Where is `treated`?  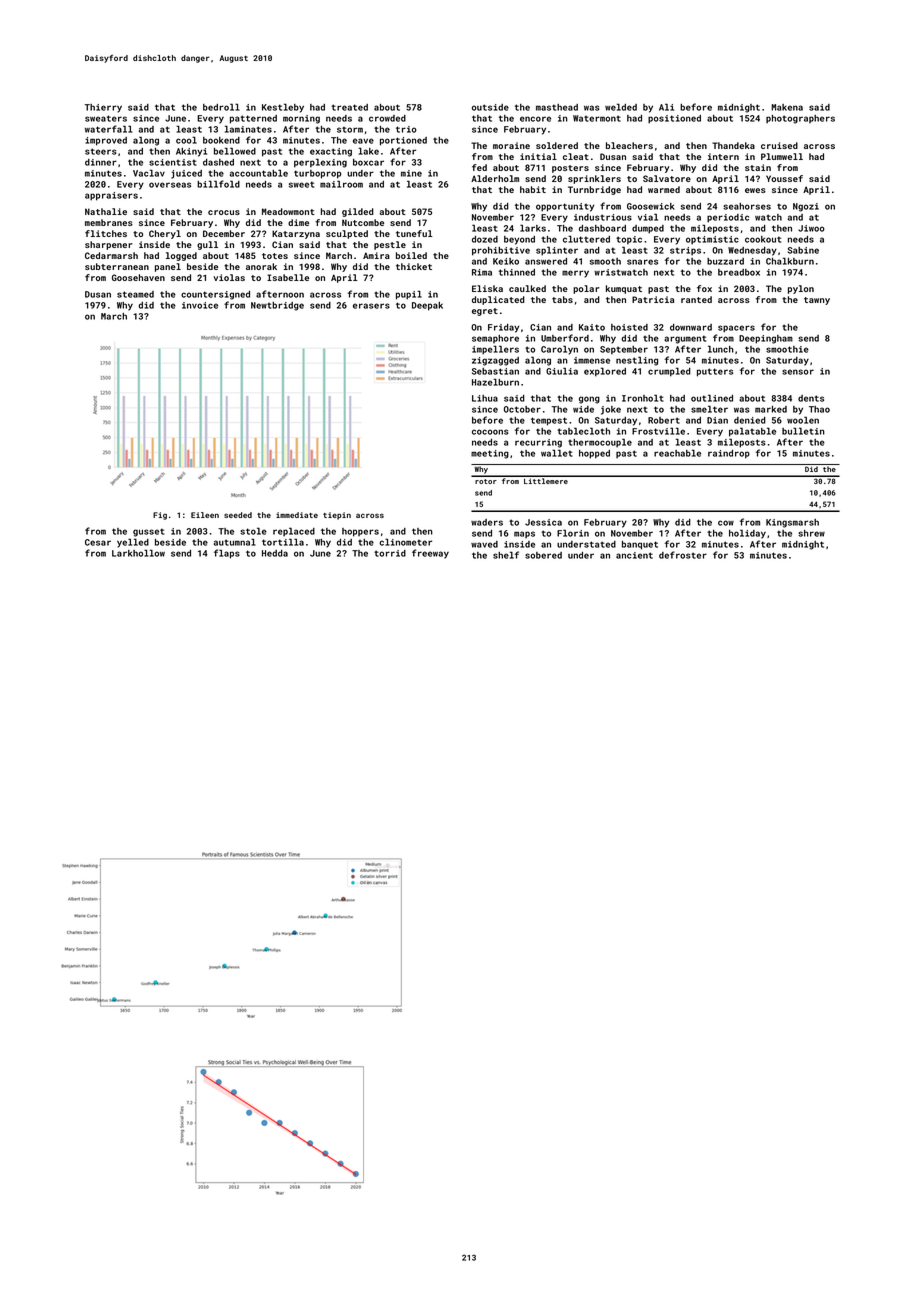
treated is located at coordinates (349, 107).
